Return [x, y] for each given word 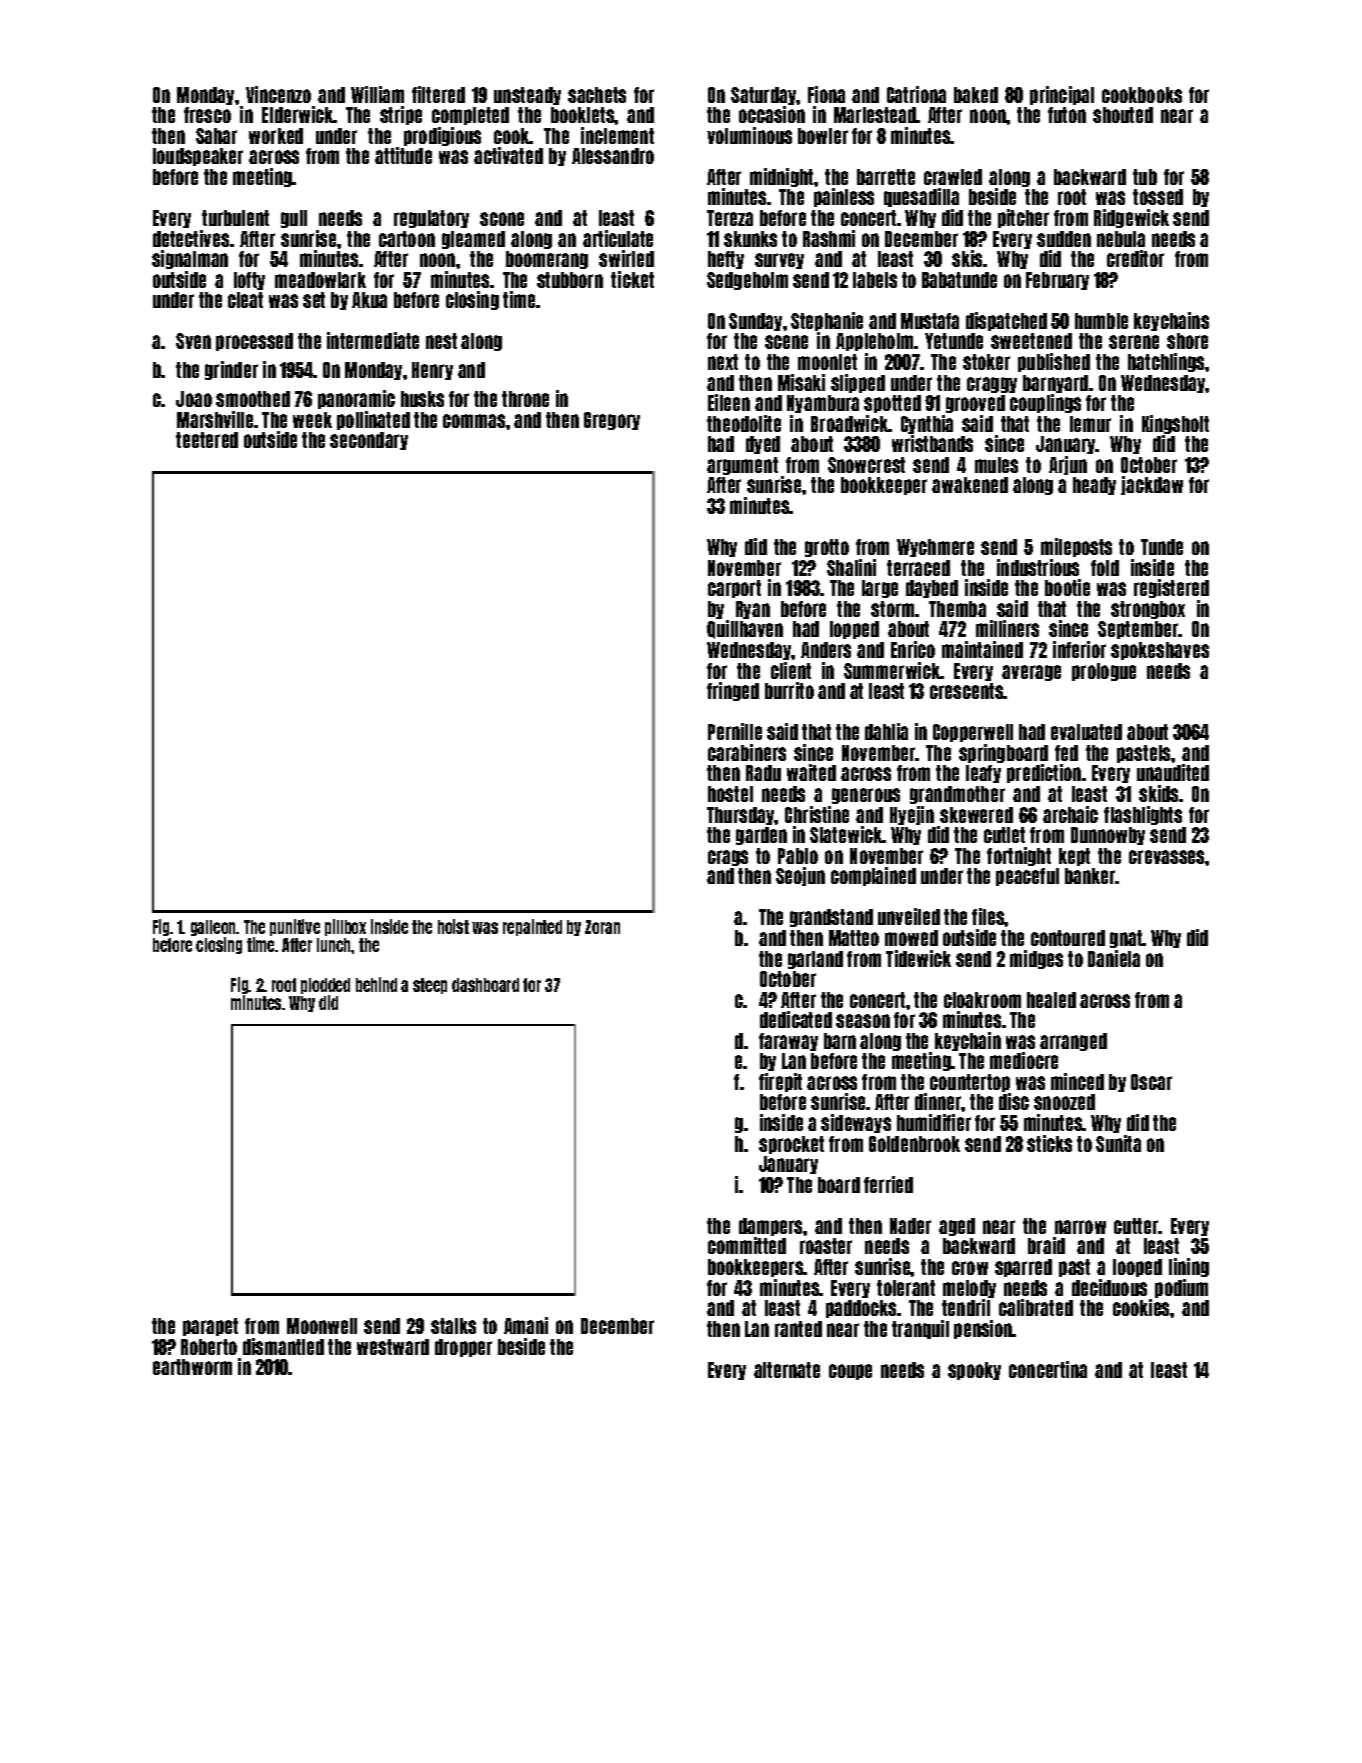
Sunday [755, 322]
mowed [911, 938]
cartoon [407, 239]
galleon [214, 929]
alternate [787, 1370]
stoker [986, 362]
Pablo [798, 856]
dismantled [283, 1346]
